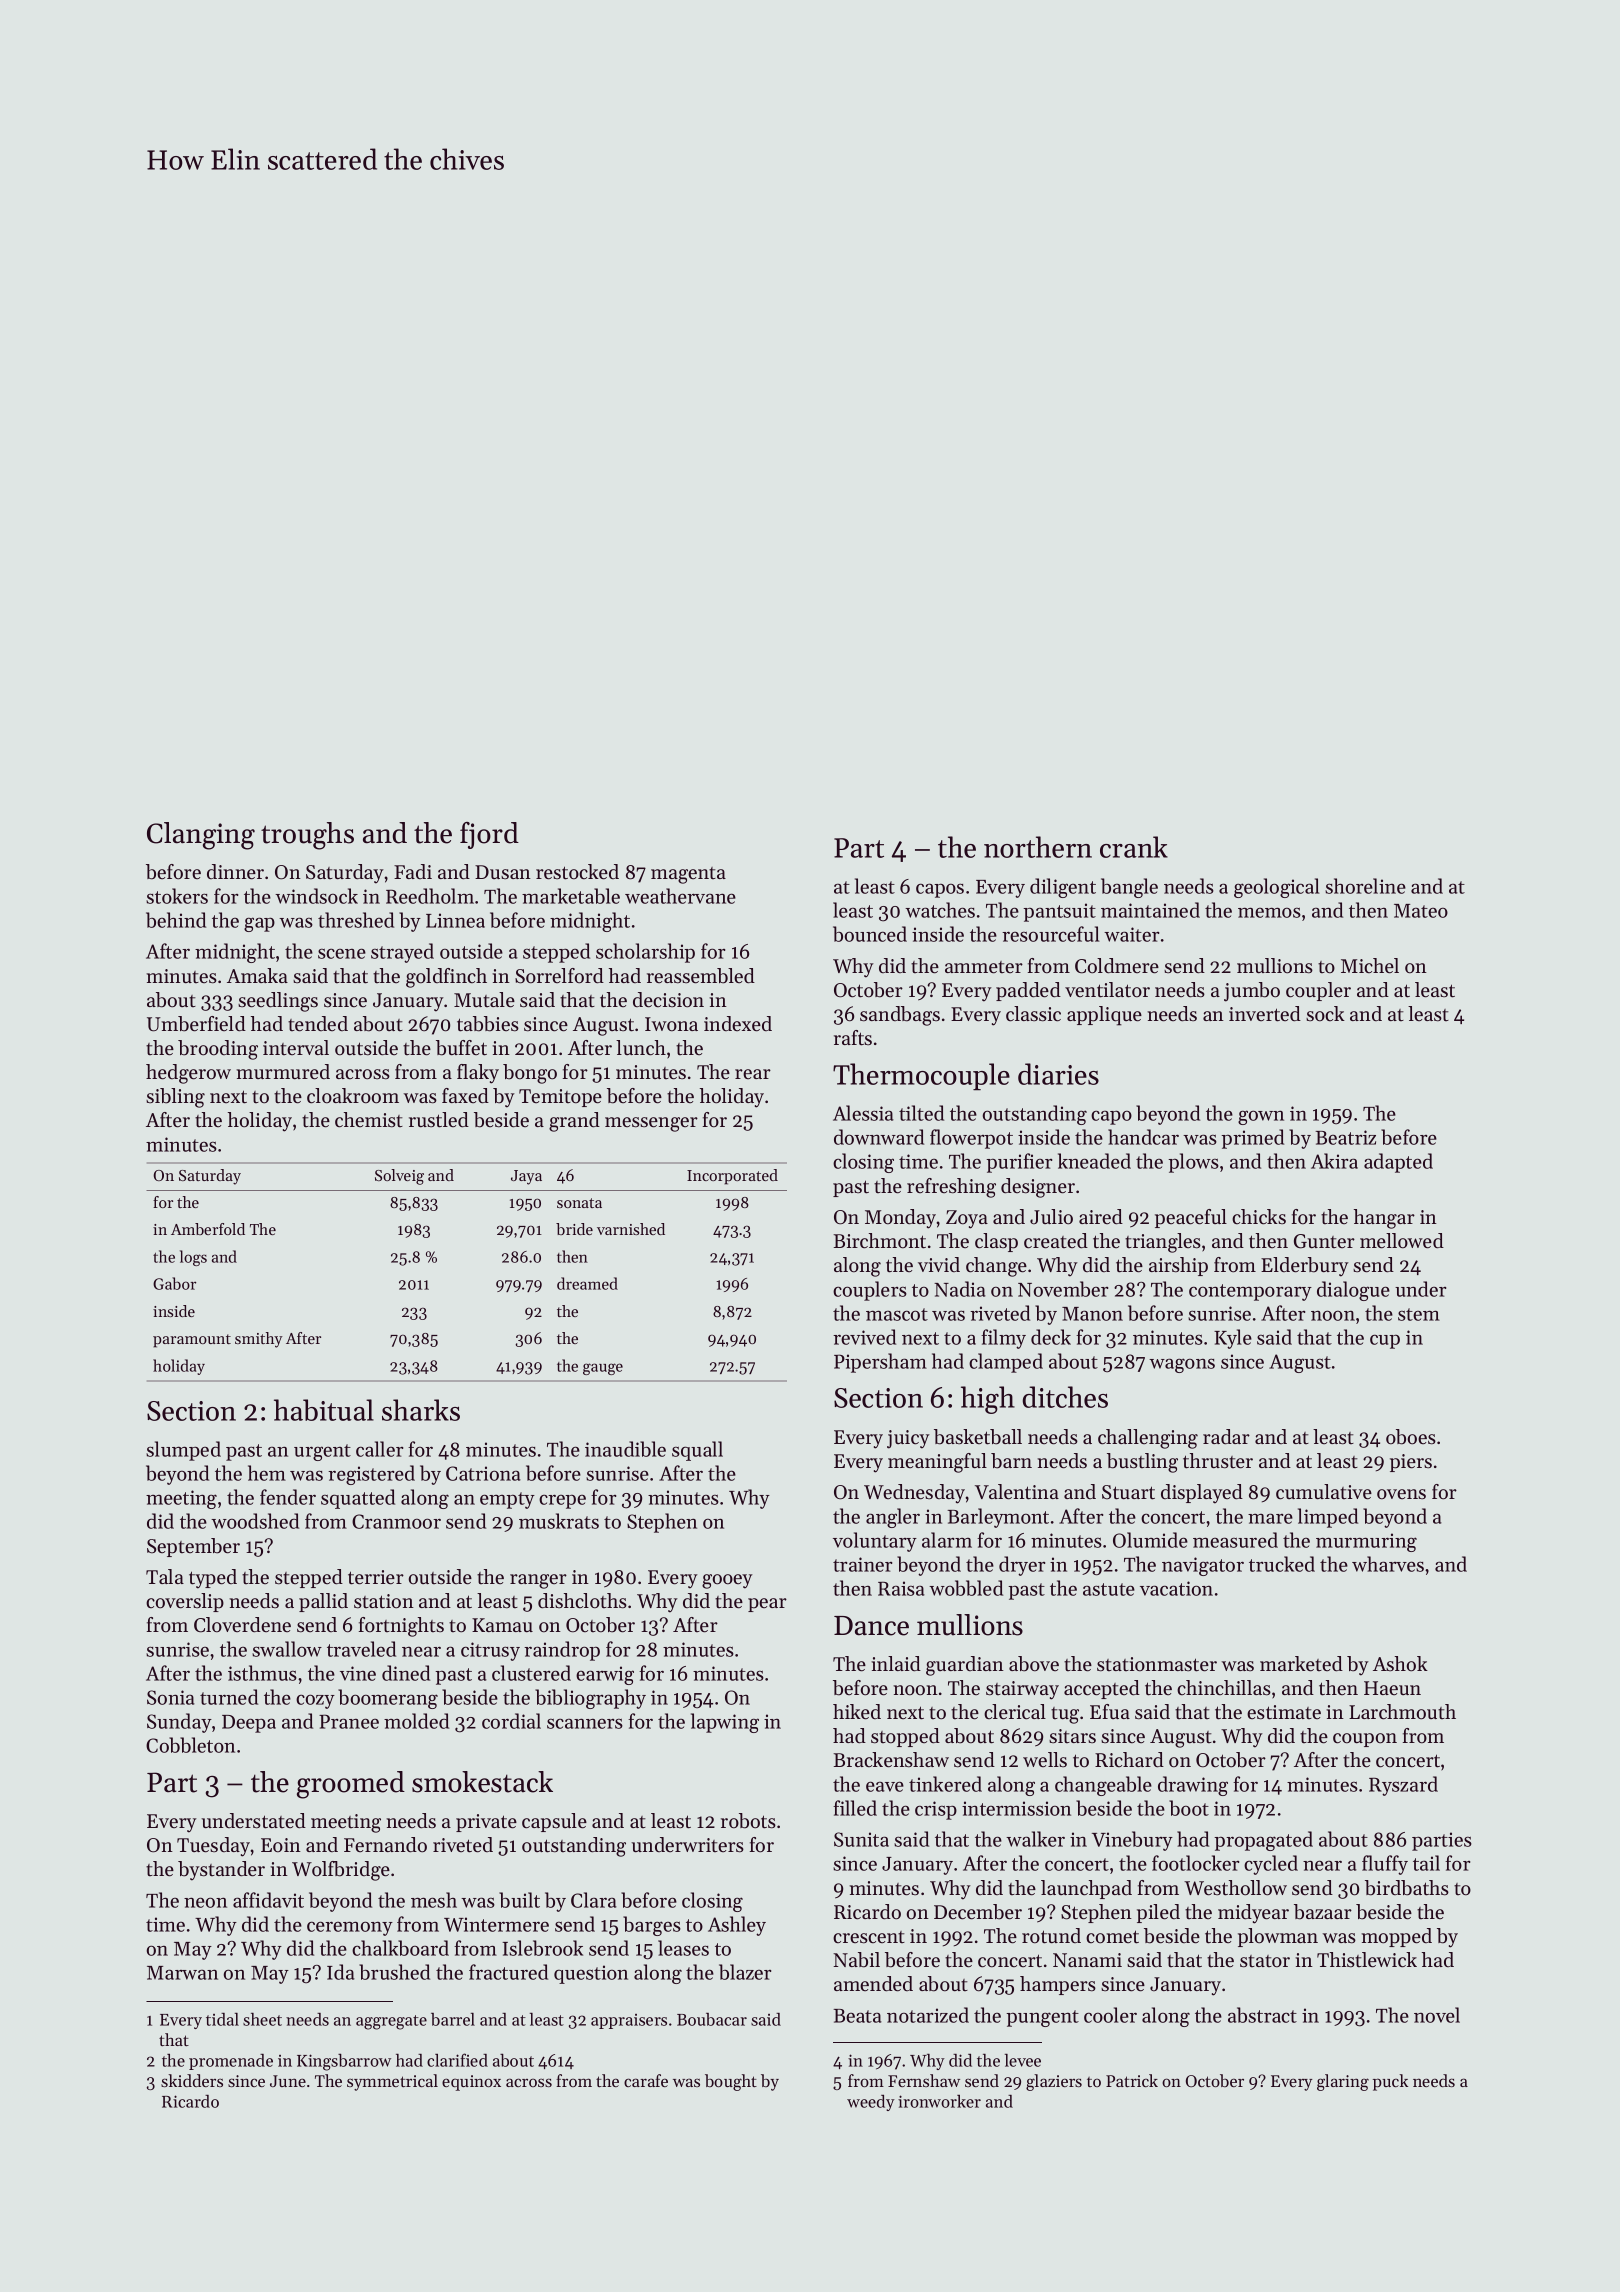  What do you see at coordinates (562, 1651) in the screenshot?
I see `raindrop` at bounding box center [562, 1651].
